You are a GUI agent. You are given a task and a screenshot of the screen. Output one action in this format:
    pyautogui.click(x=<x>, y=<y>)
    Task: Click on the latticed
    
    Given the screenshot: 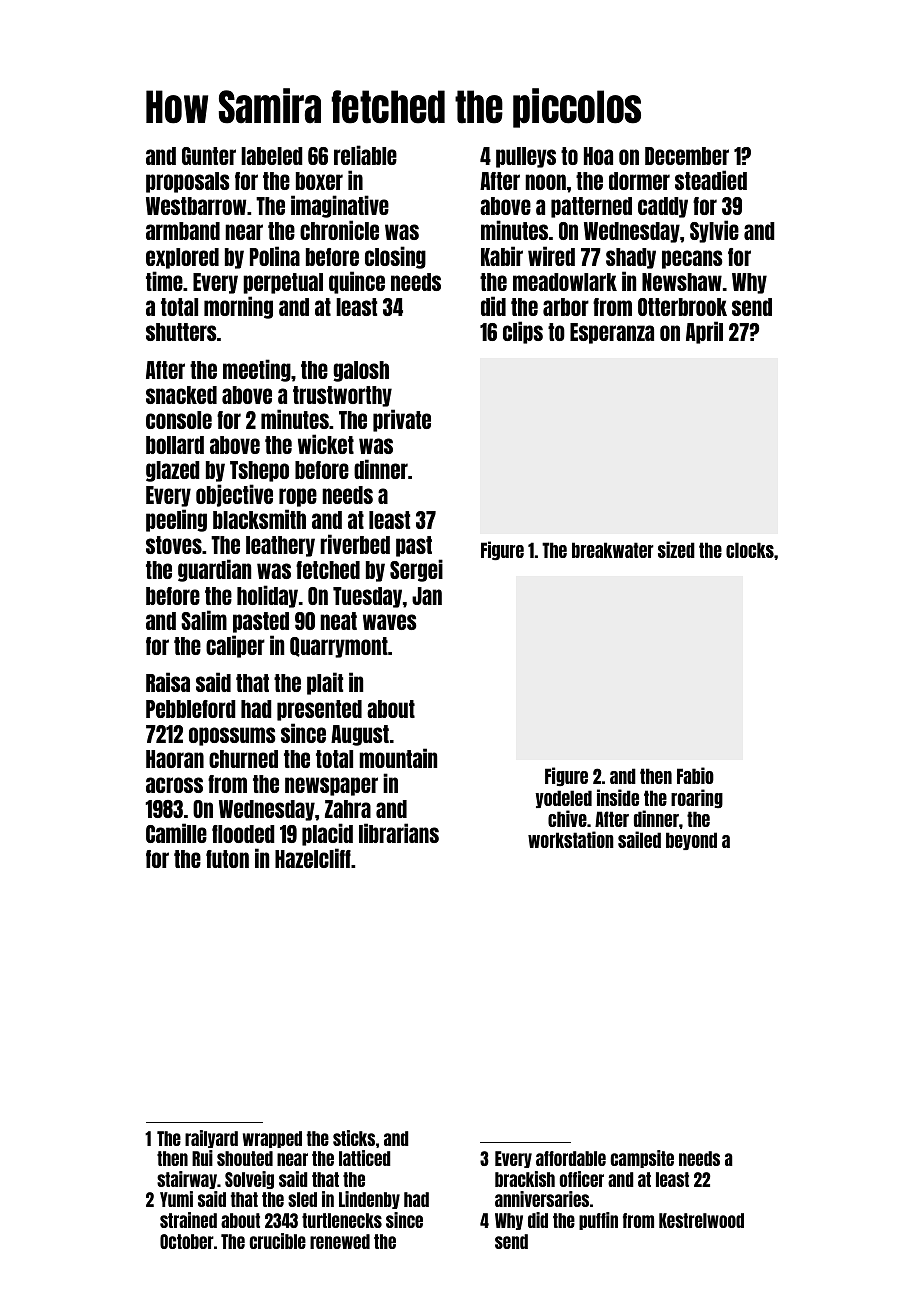 What is the action you would take?
    pyautogui.click(x=365, y=1158)
